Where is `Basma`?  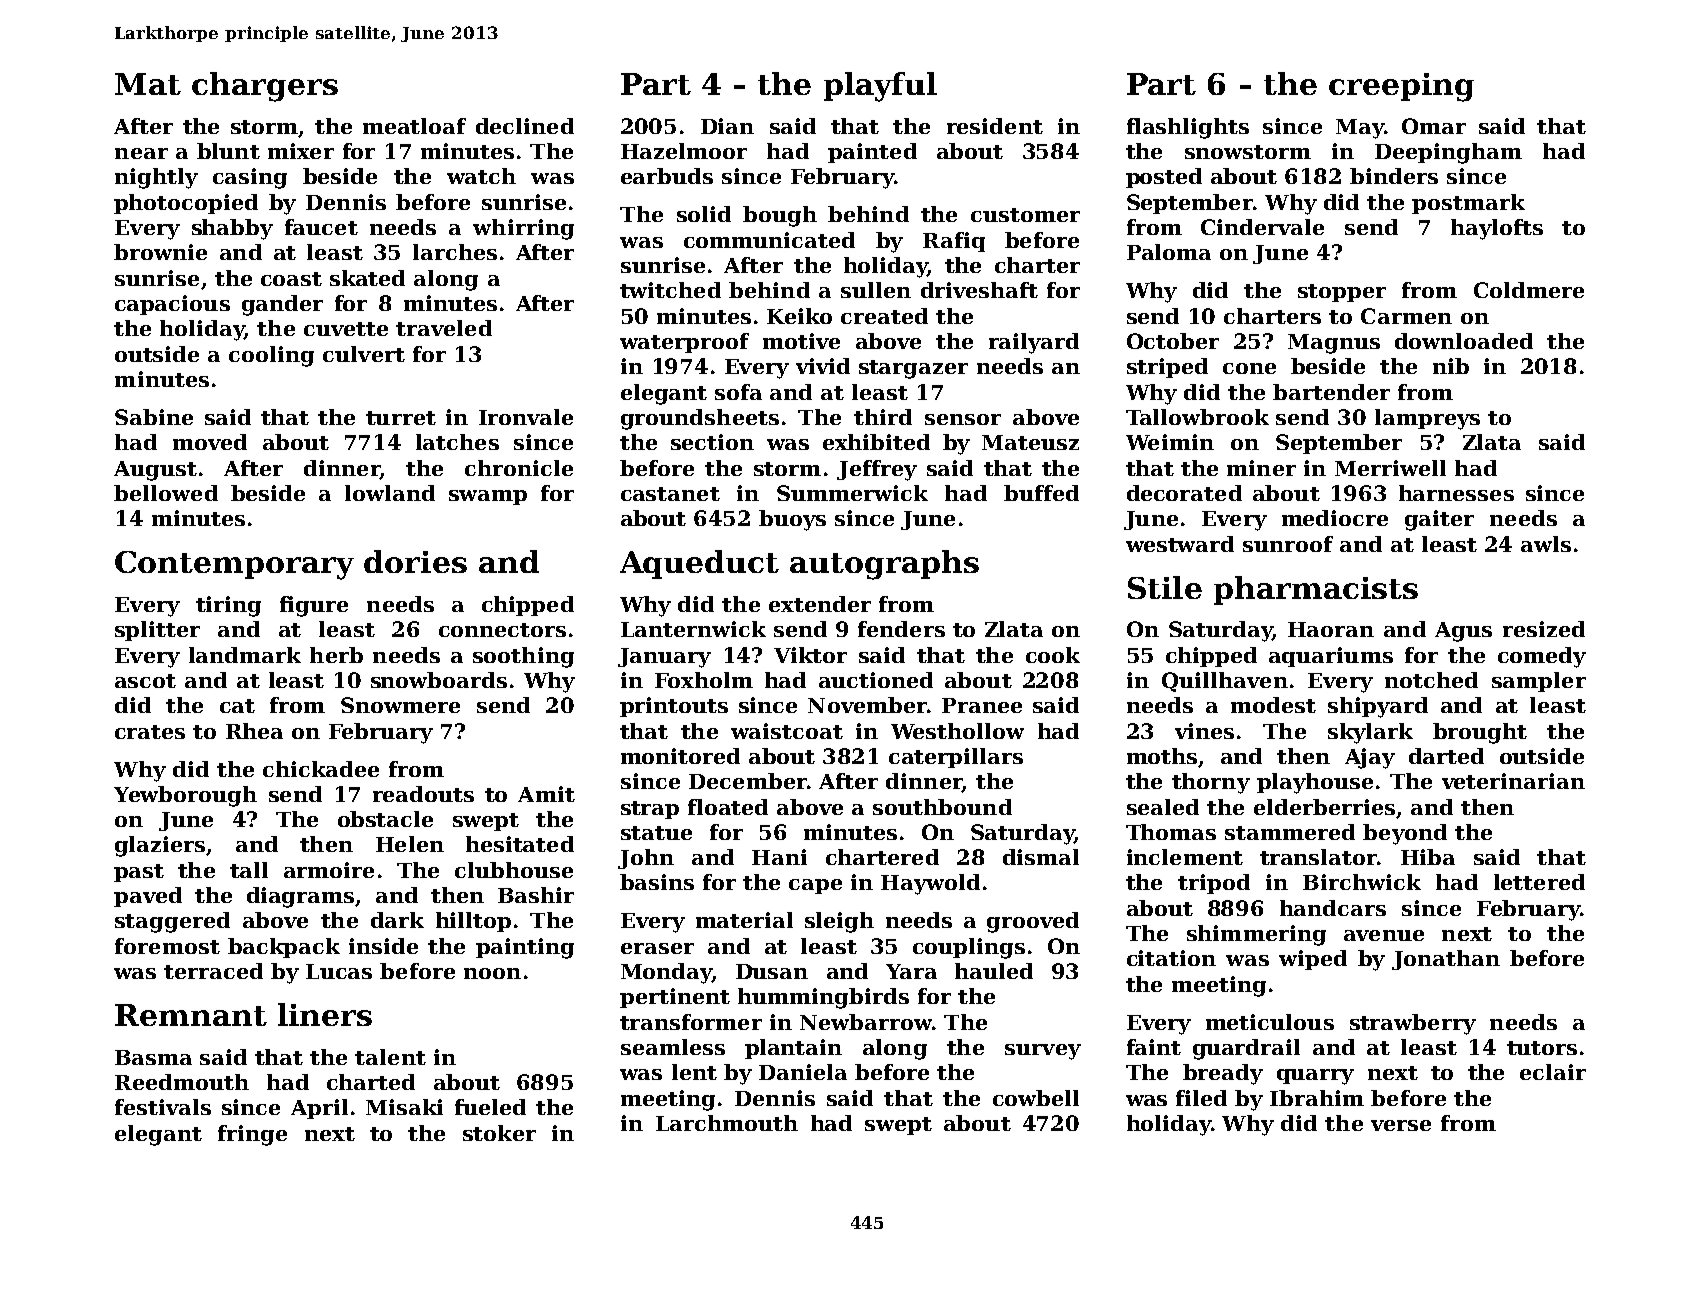
Basma is located at coordinates (153, 1057).
